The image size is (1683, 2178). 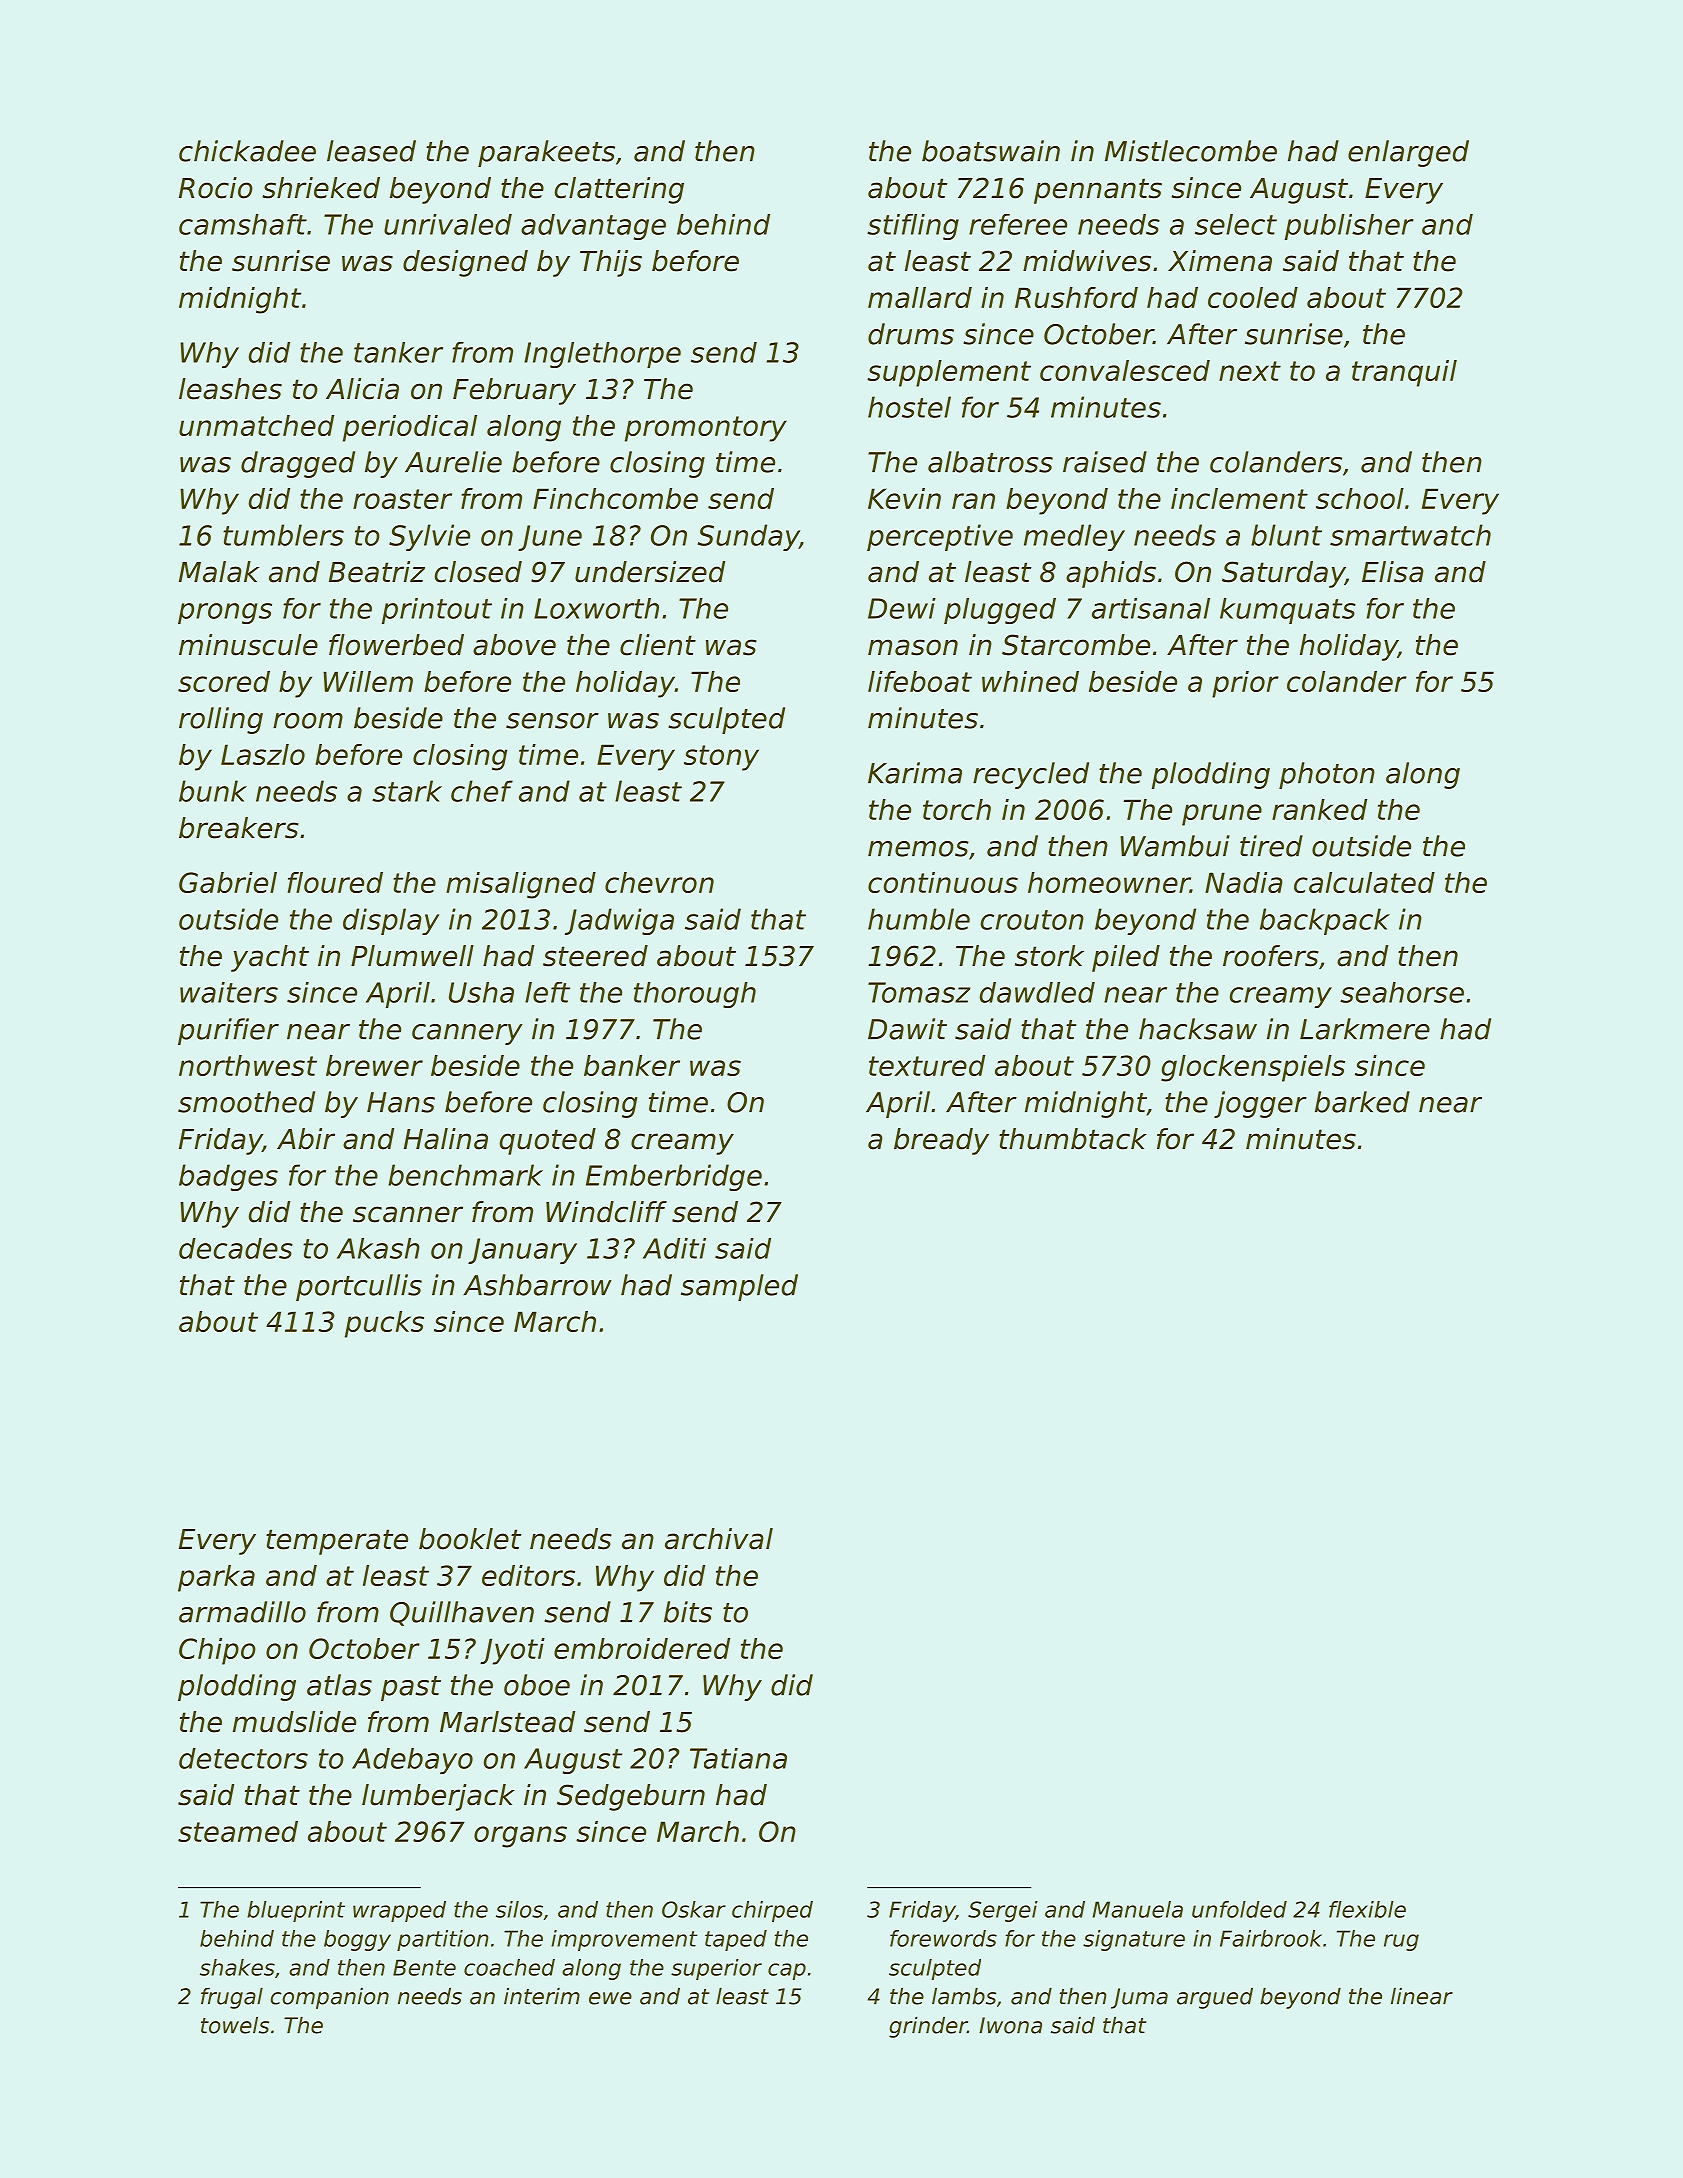 I want to click on drums, so click(x=911, y=334).
